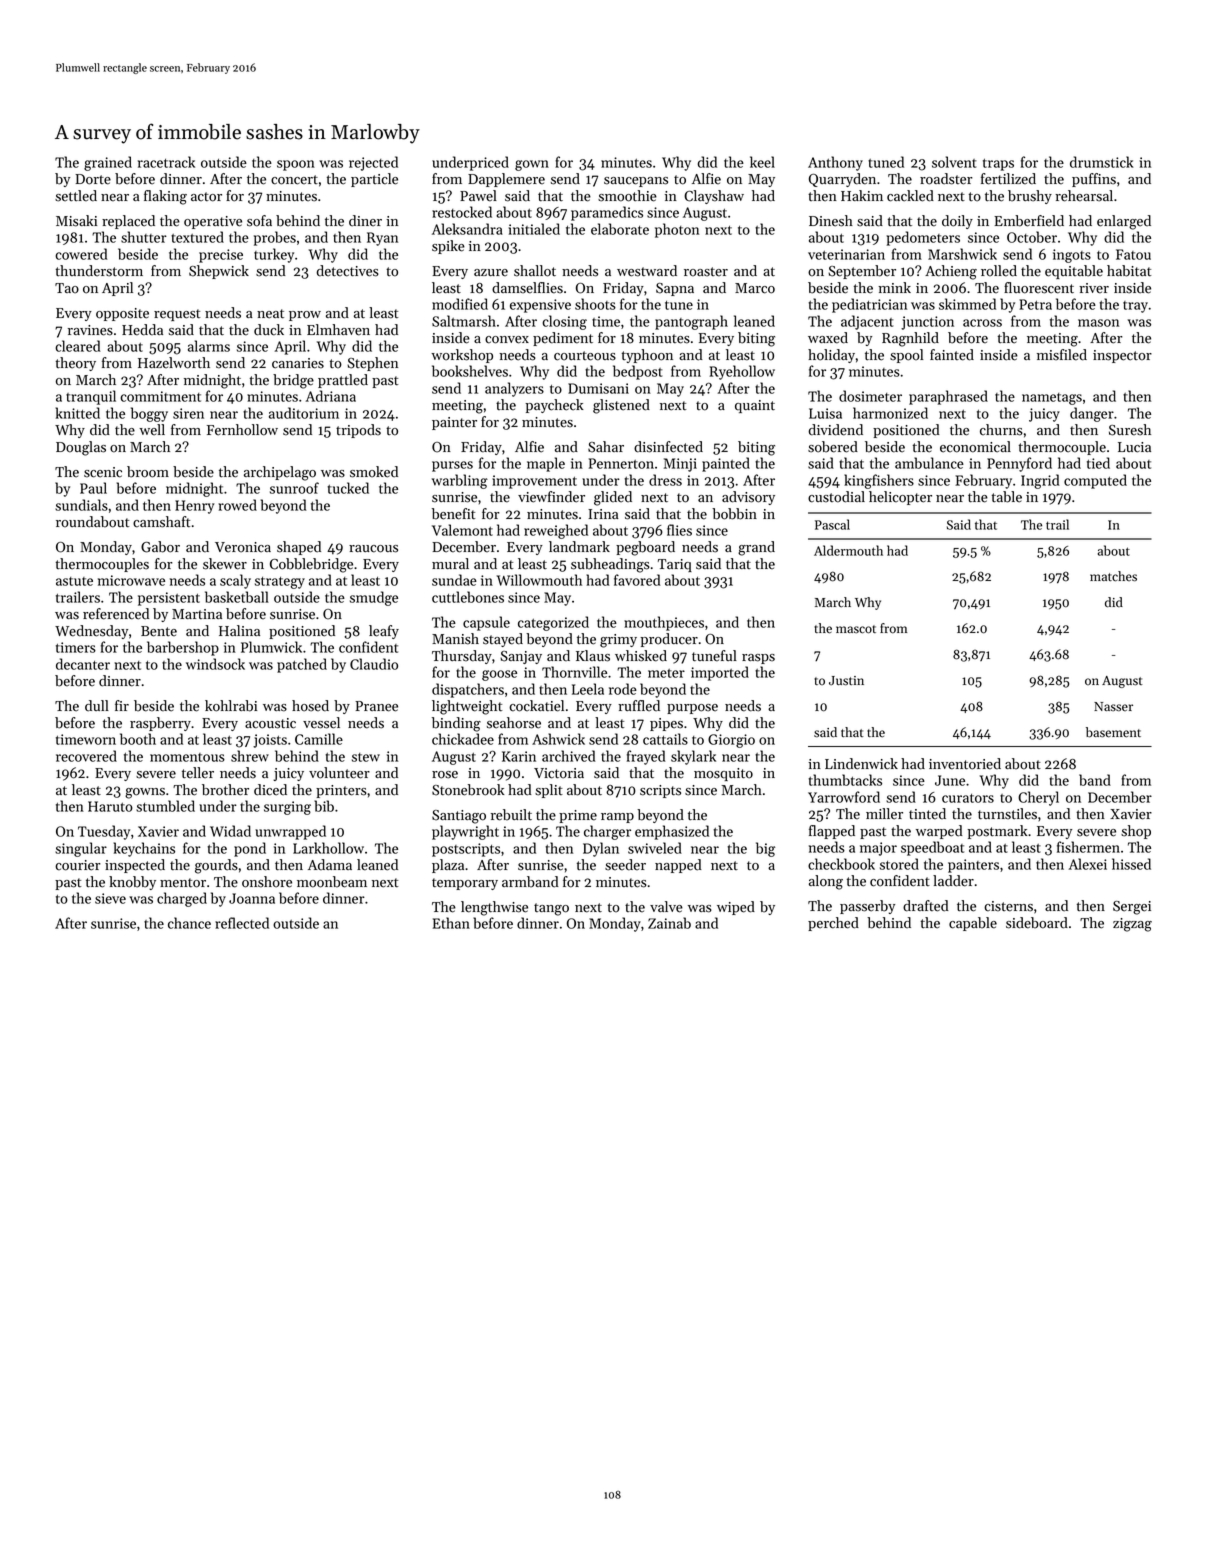 The image size is (1207, 1562). Describe the element at coordinates (1095, 481) in the image. I see `computed` at that location.
